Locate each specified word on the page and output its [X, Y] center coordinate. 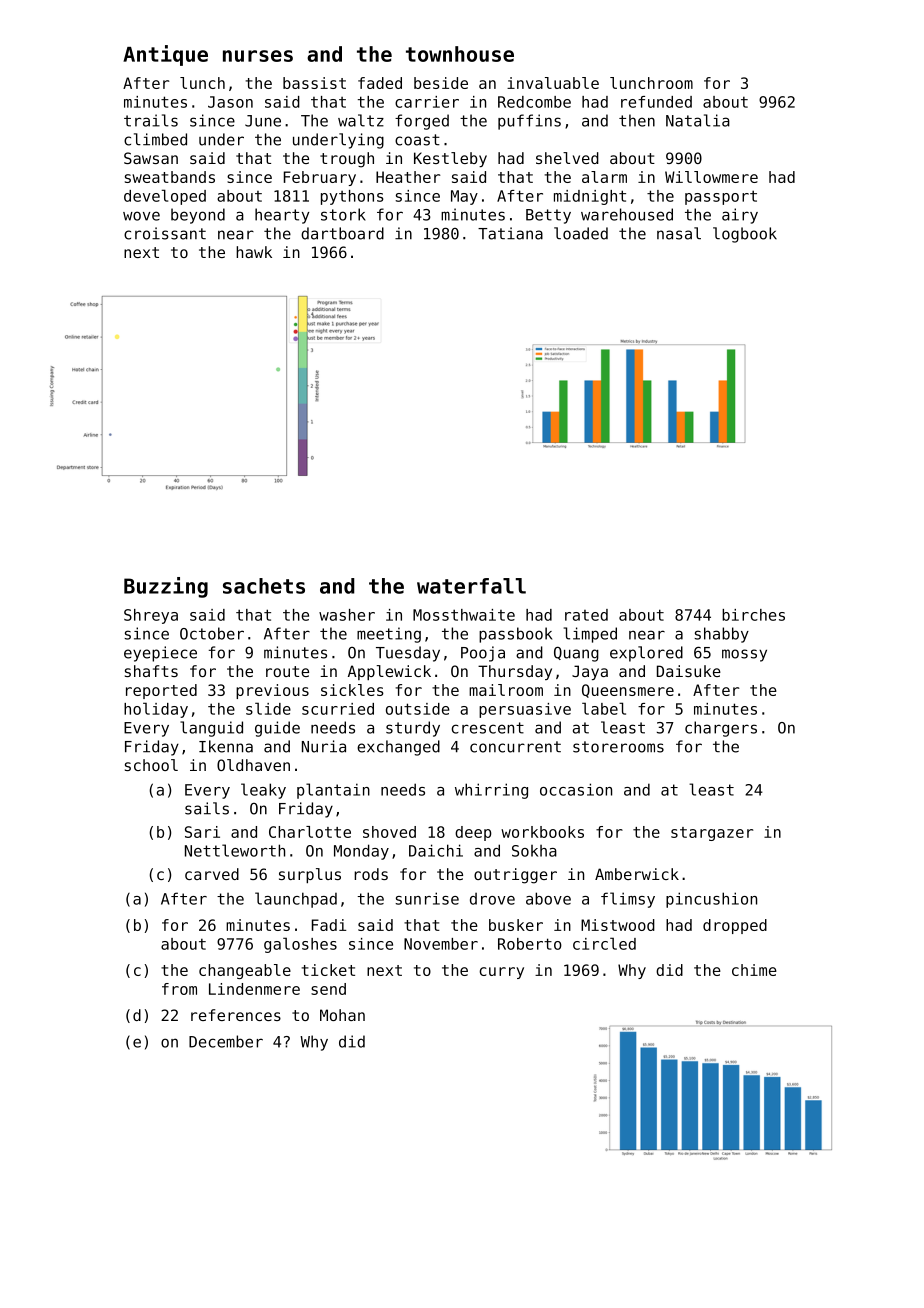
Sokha [534, 851]
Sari [202, 832]
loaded [581, 233]
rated [586, 615]
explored [646, 654]
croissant [165, 233]
